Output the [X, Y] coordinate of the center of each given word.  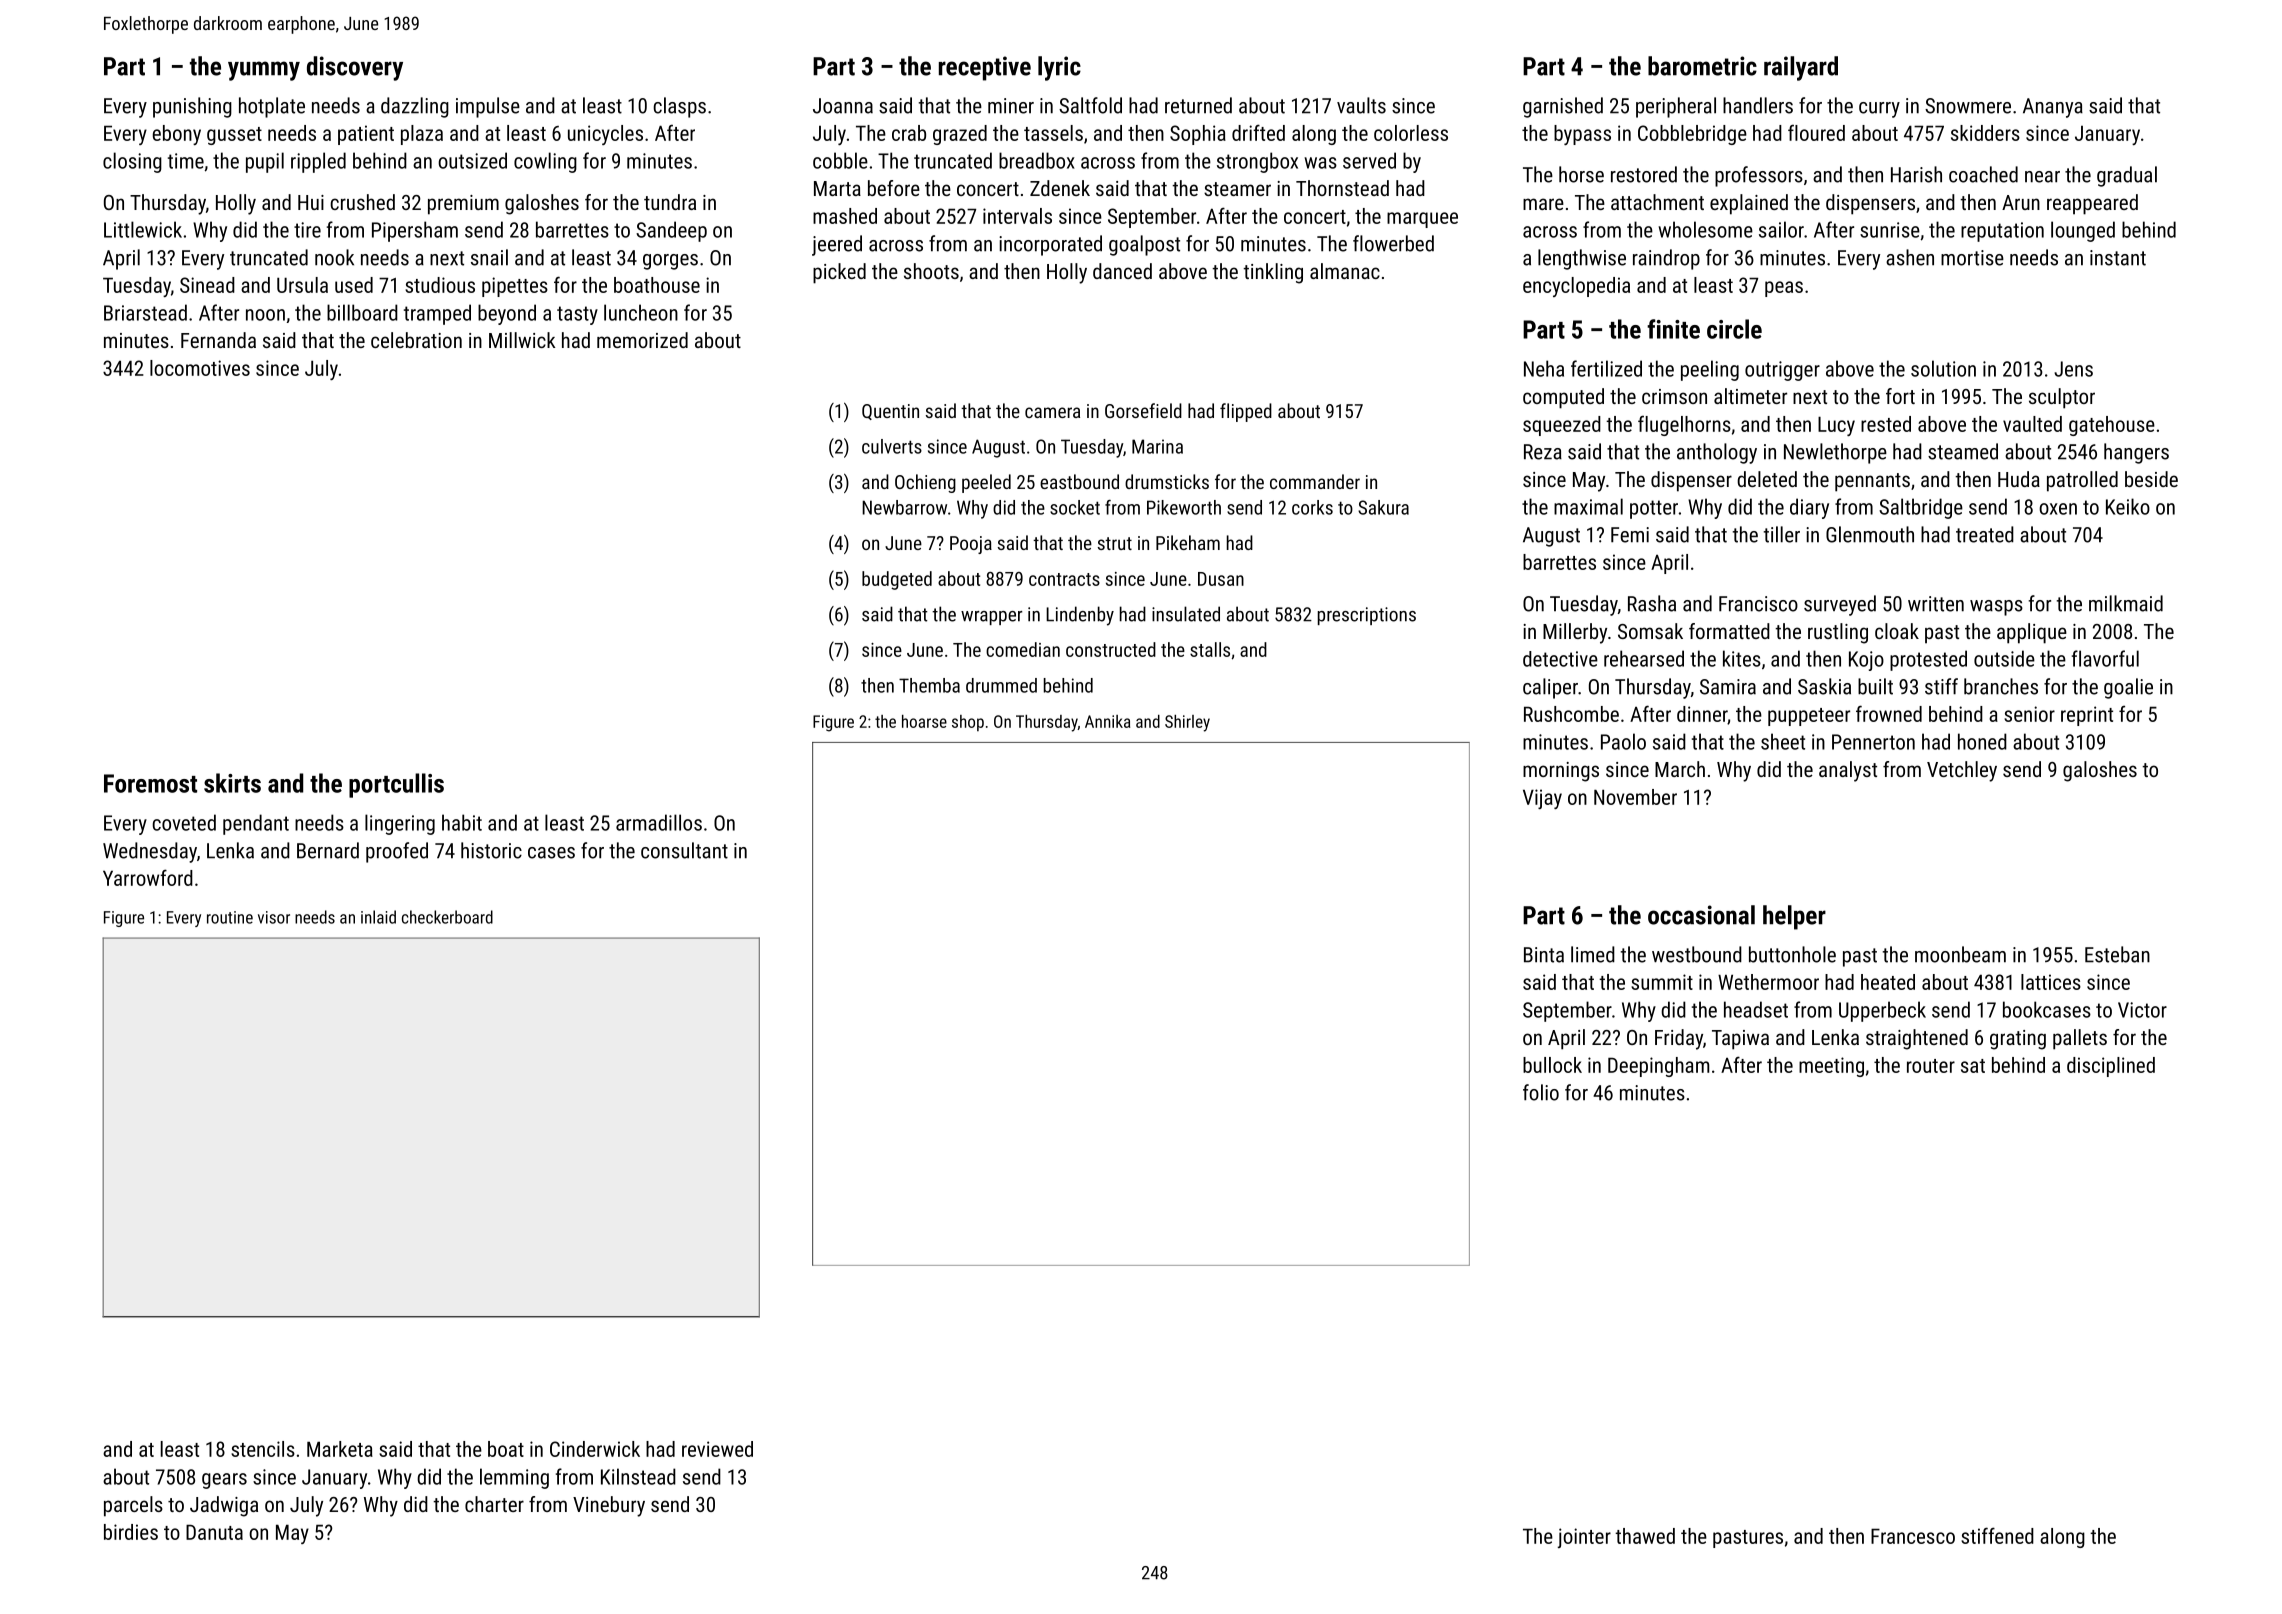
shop [968, 723]
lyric [1059, 68]
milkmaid [2126, 603]
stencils [263, 1449]
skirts [232, 783]
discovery [355, 68]
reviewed [717, 1449]
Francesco [1913, 1536]
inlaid [378, 917]
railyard [1801, 68]
